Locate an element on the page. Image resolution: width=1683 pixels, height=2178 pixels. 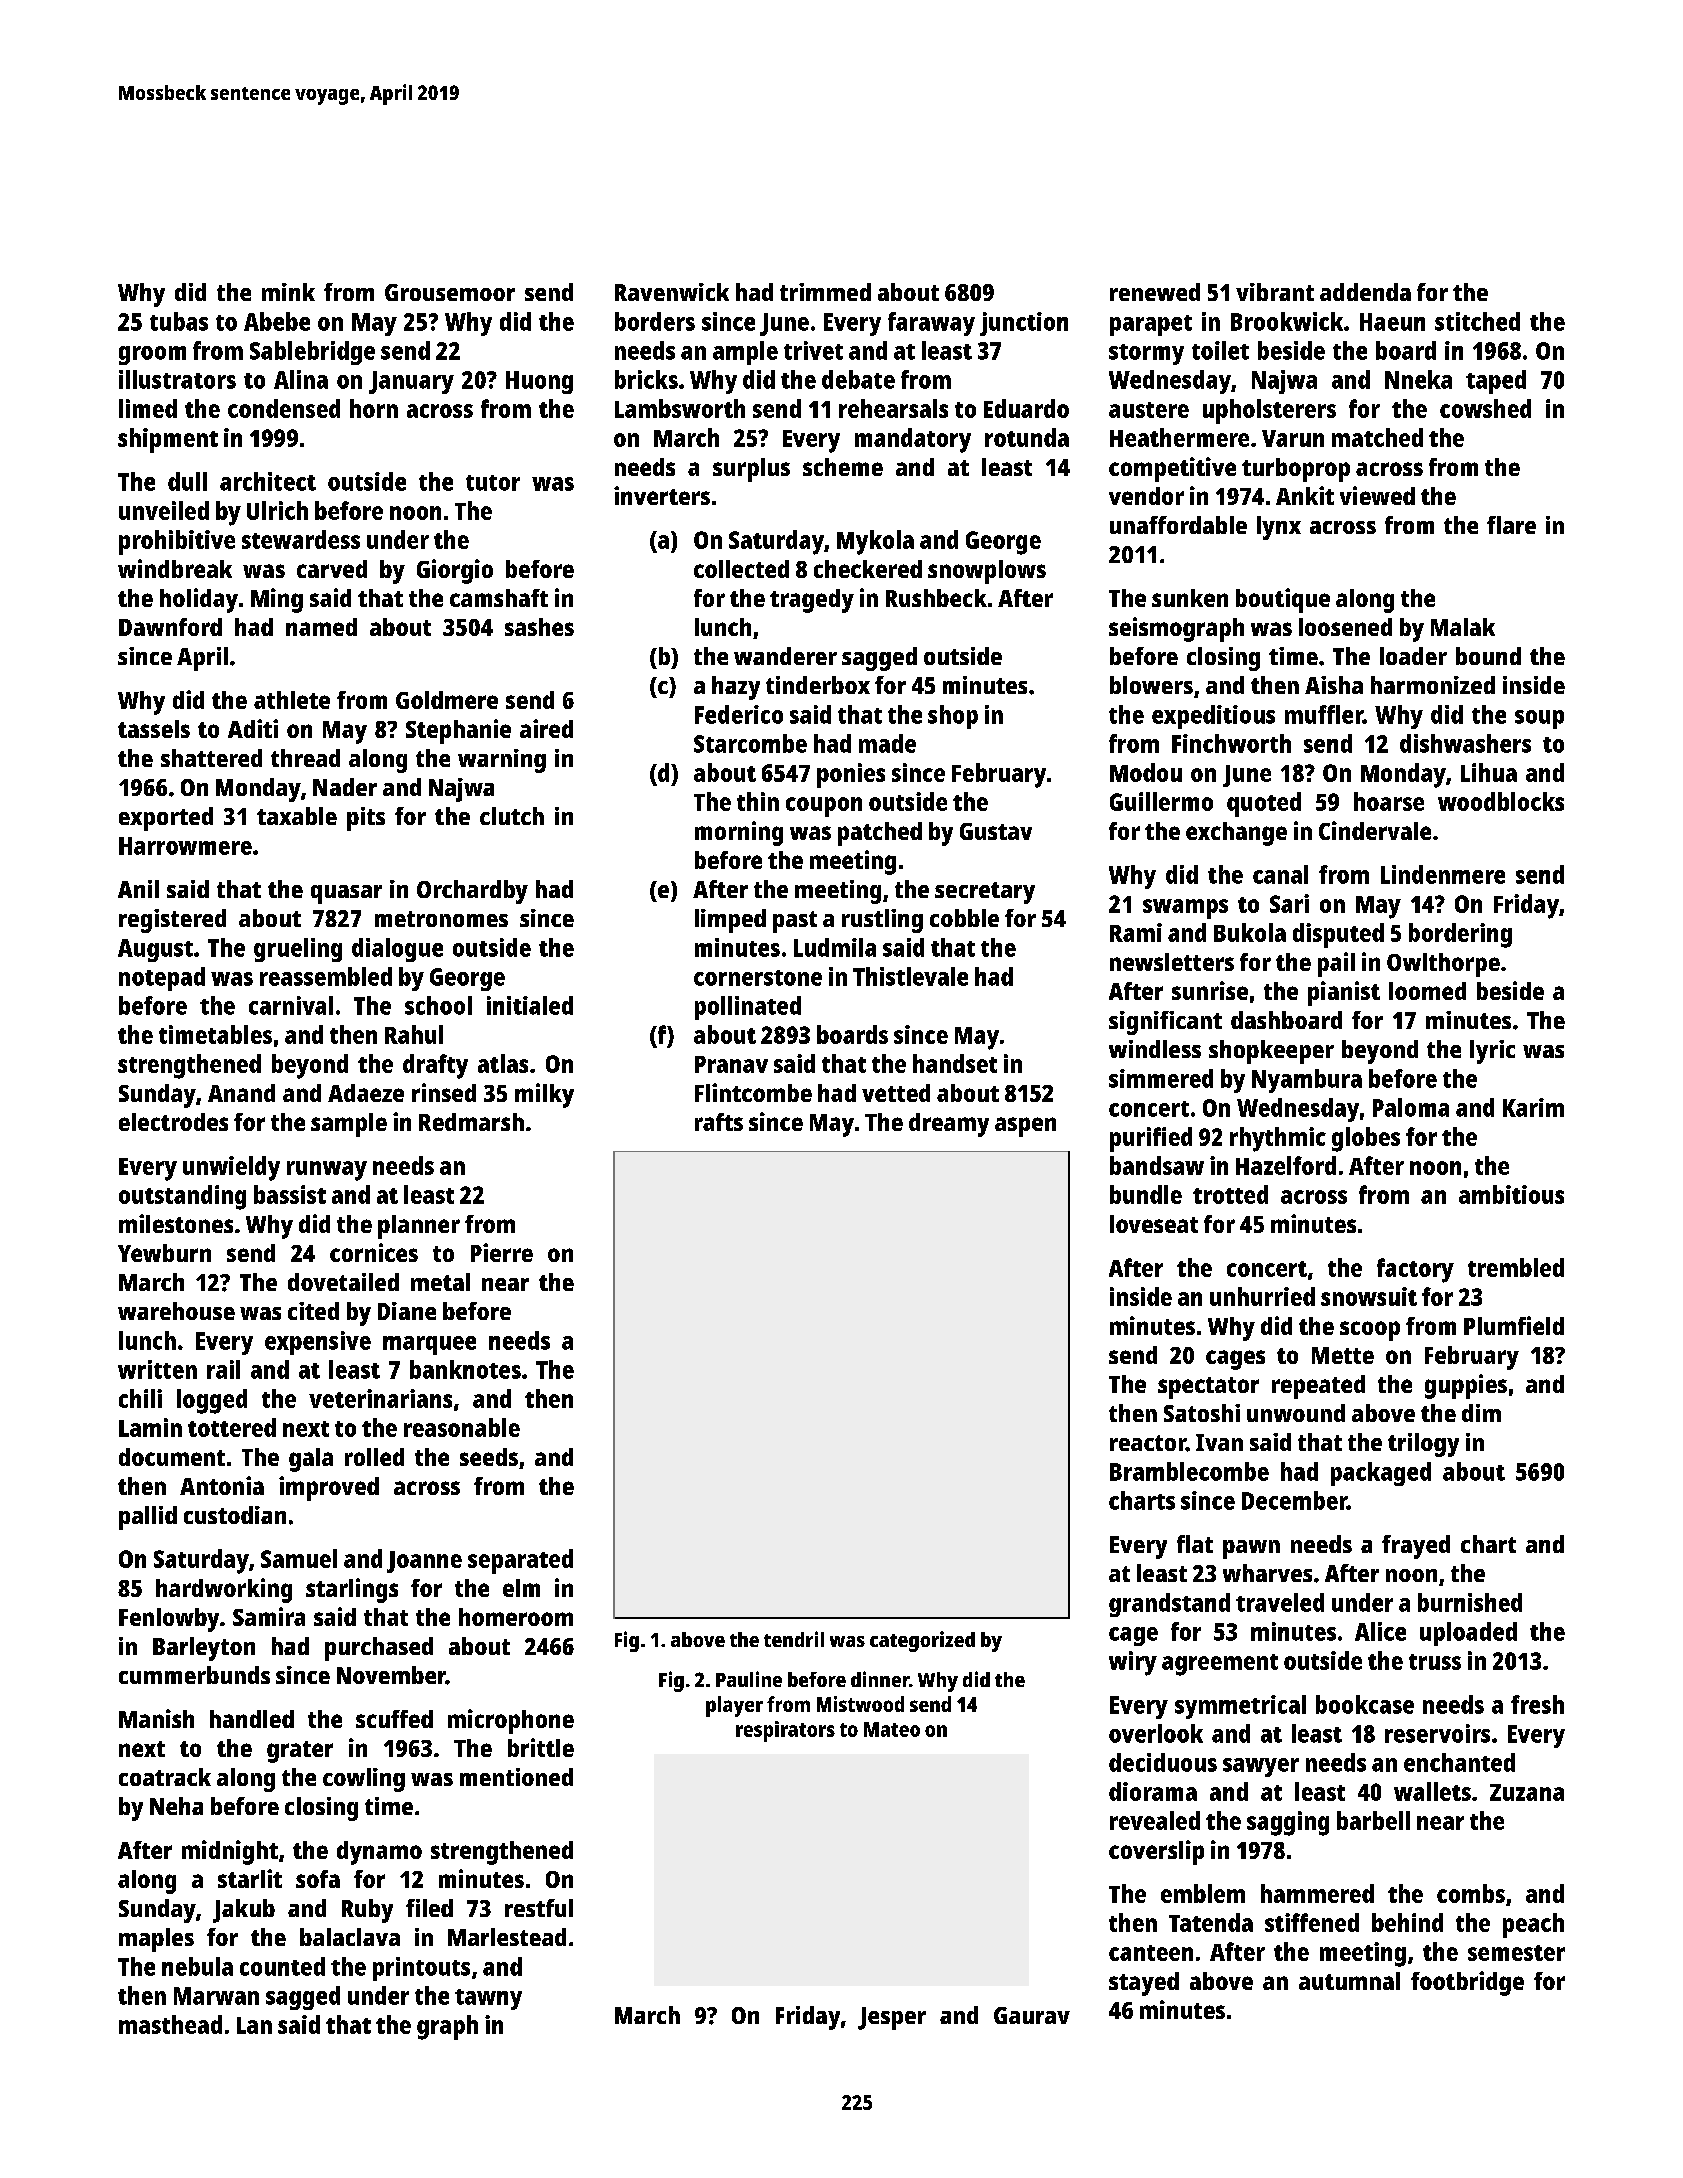
purchased is located at coordinates (379, 1649).
